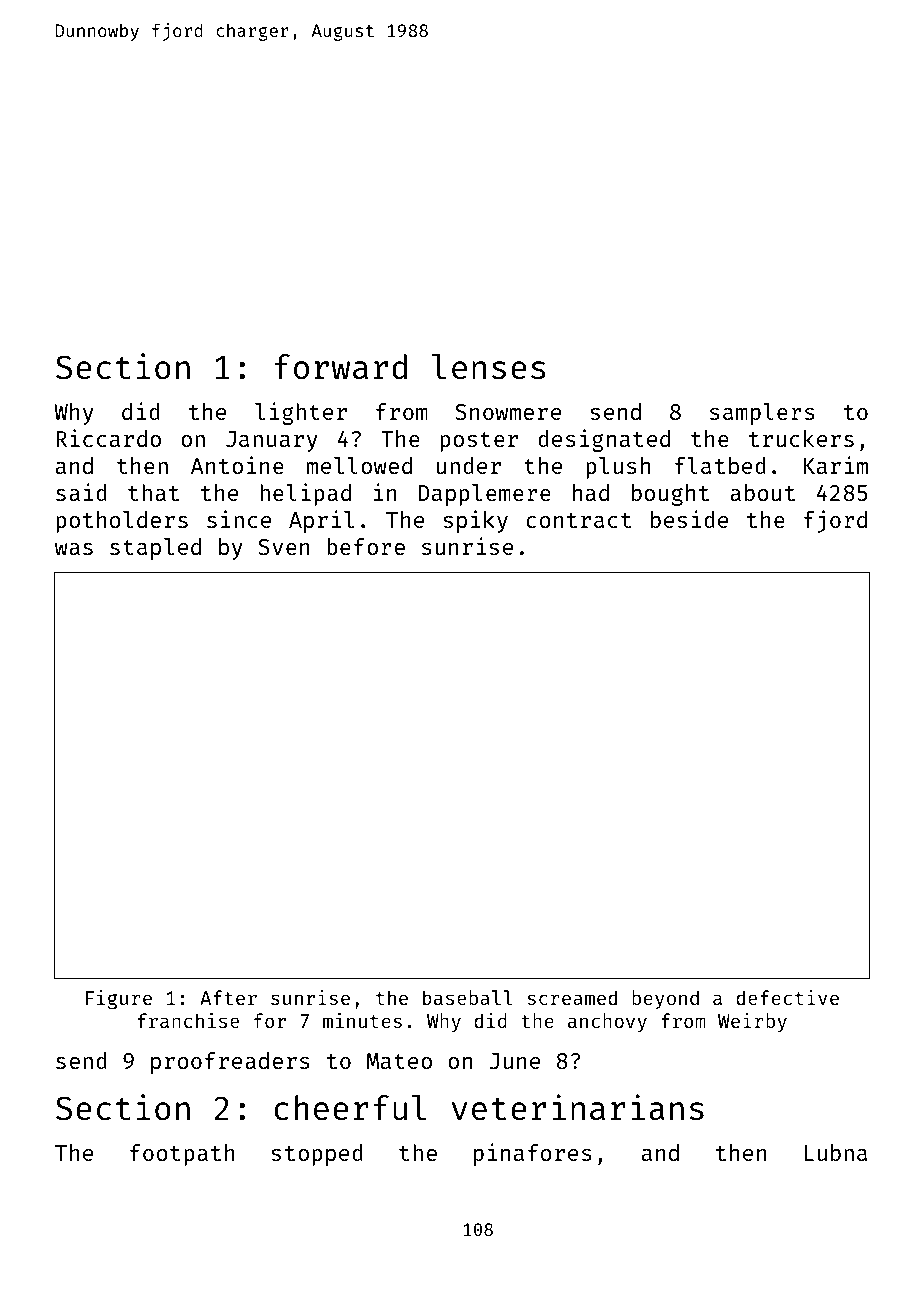 The width and height of the screenshot is (924, 1311). I want to click on baseball, so click(468, 997).
